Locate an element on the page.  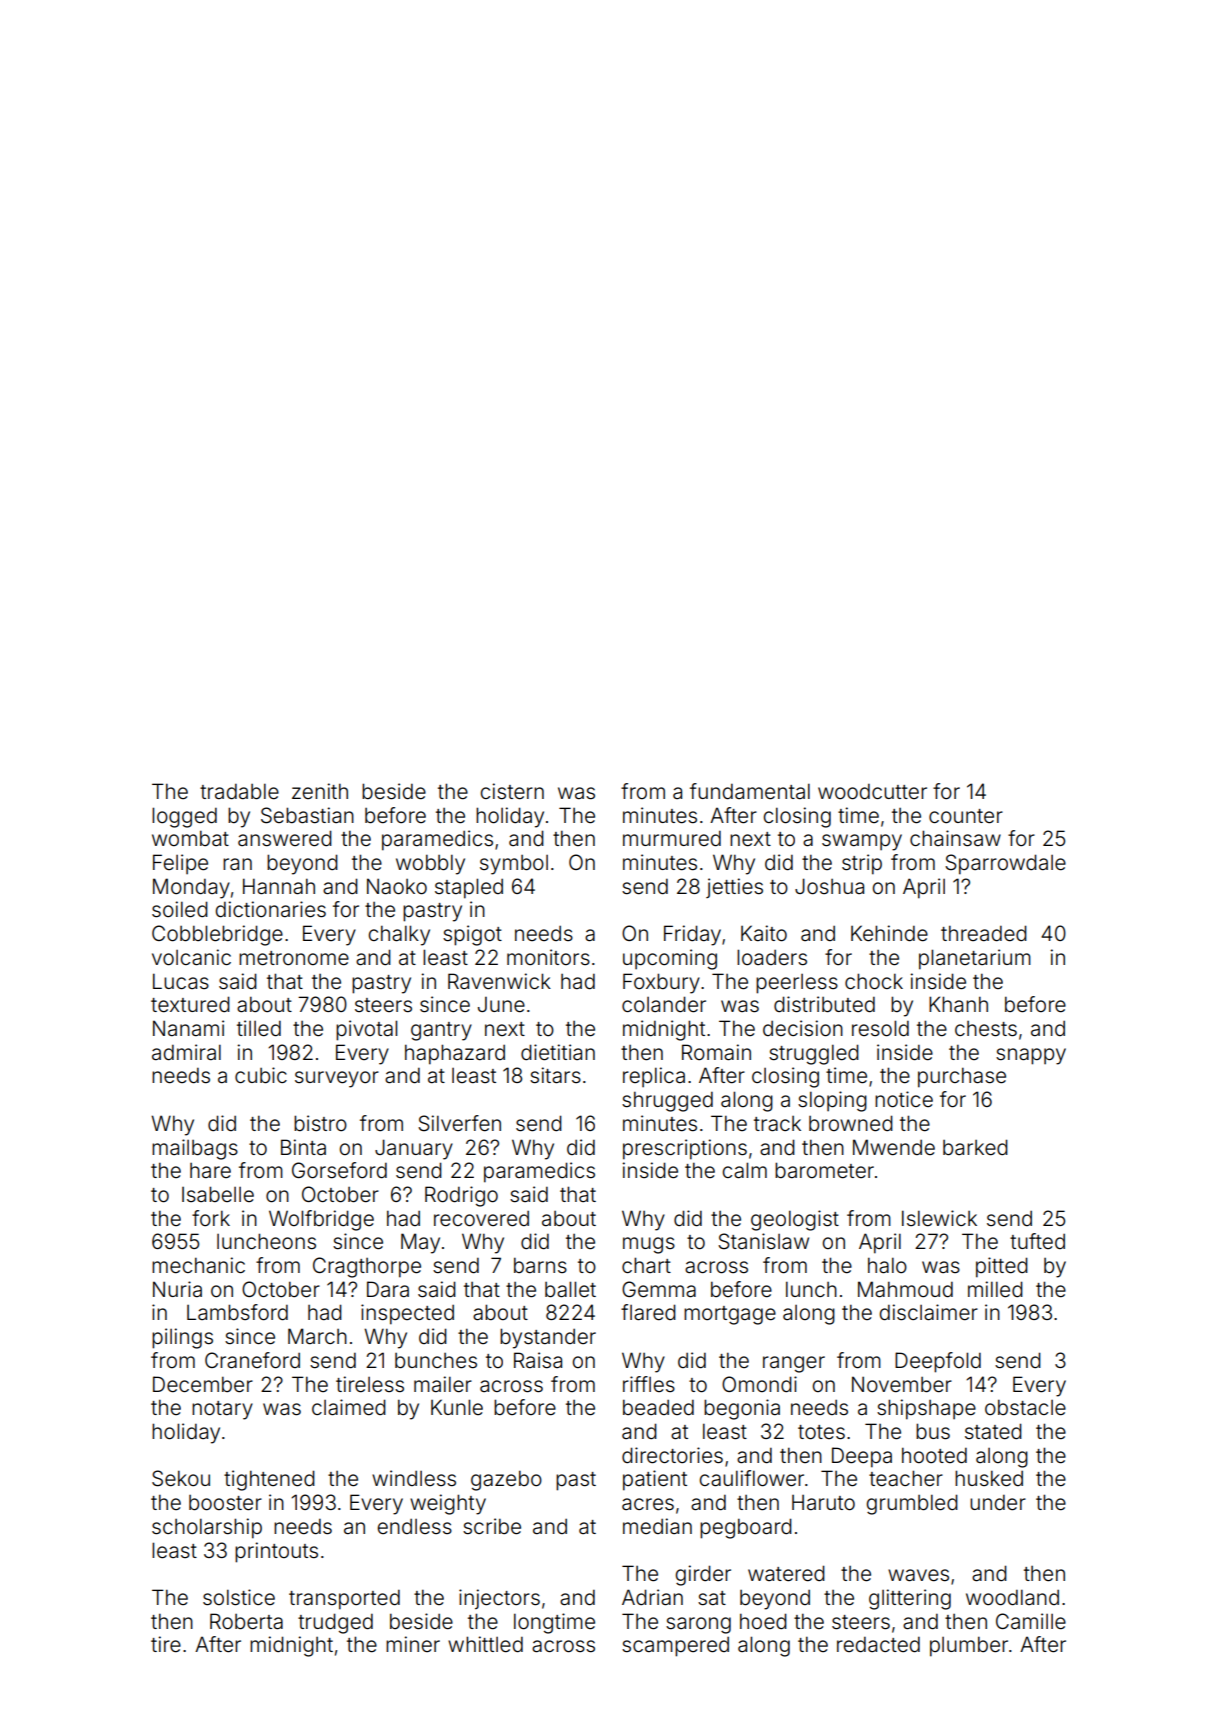
June is located at coordinates (501, 1005).
